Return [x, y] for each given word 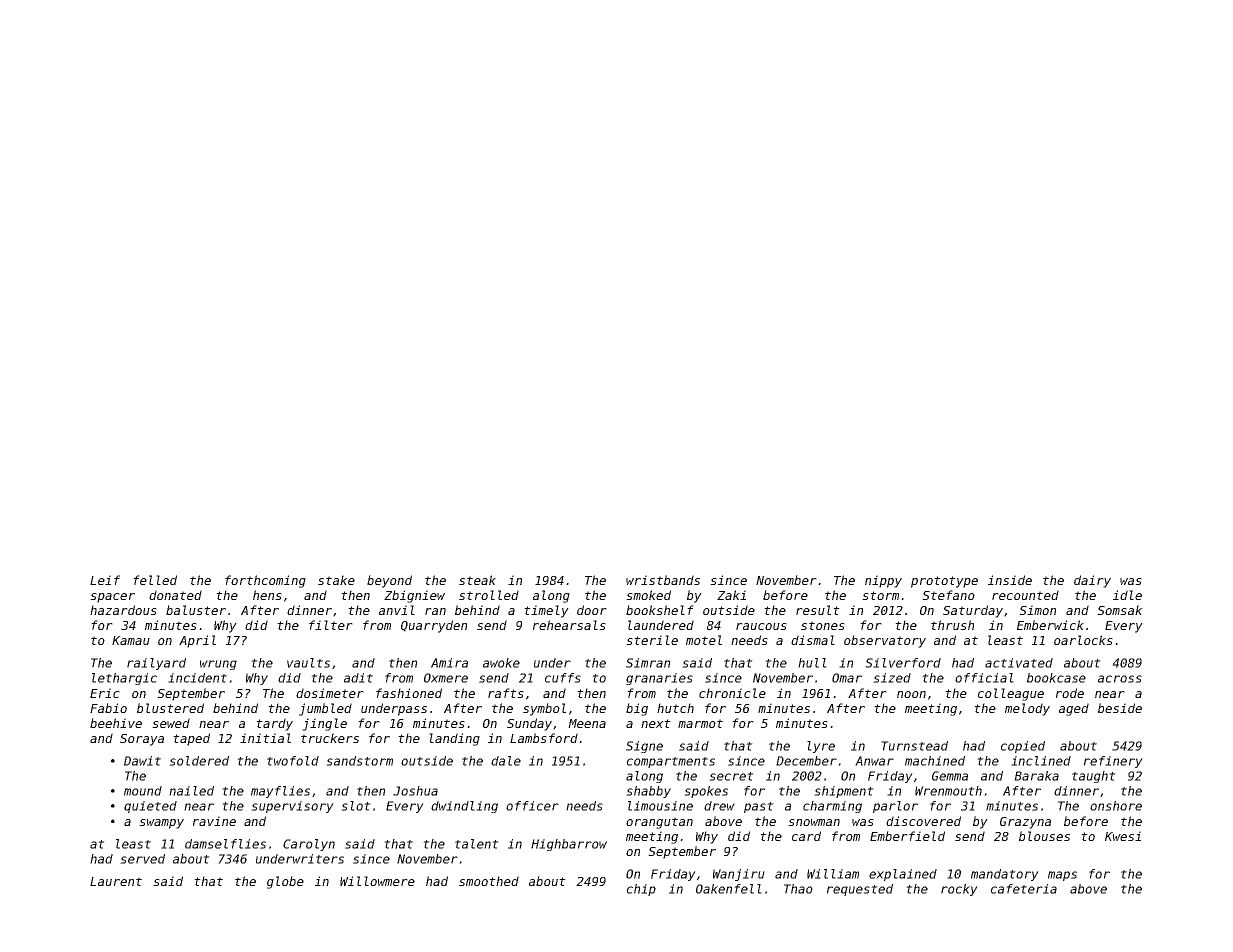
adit [358, 678]
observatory [885, 641]
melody [1027, 709]
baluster [196, 610]
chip [641, 890]
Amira [449, 663]
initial [265, 738]
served [142, 859]
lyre [821, 747]
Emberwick [1050, 625]
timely [546, 611]
